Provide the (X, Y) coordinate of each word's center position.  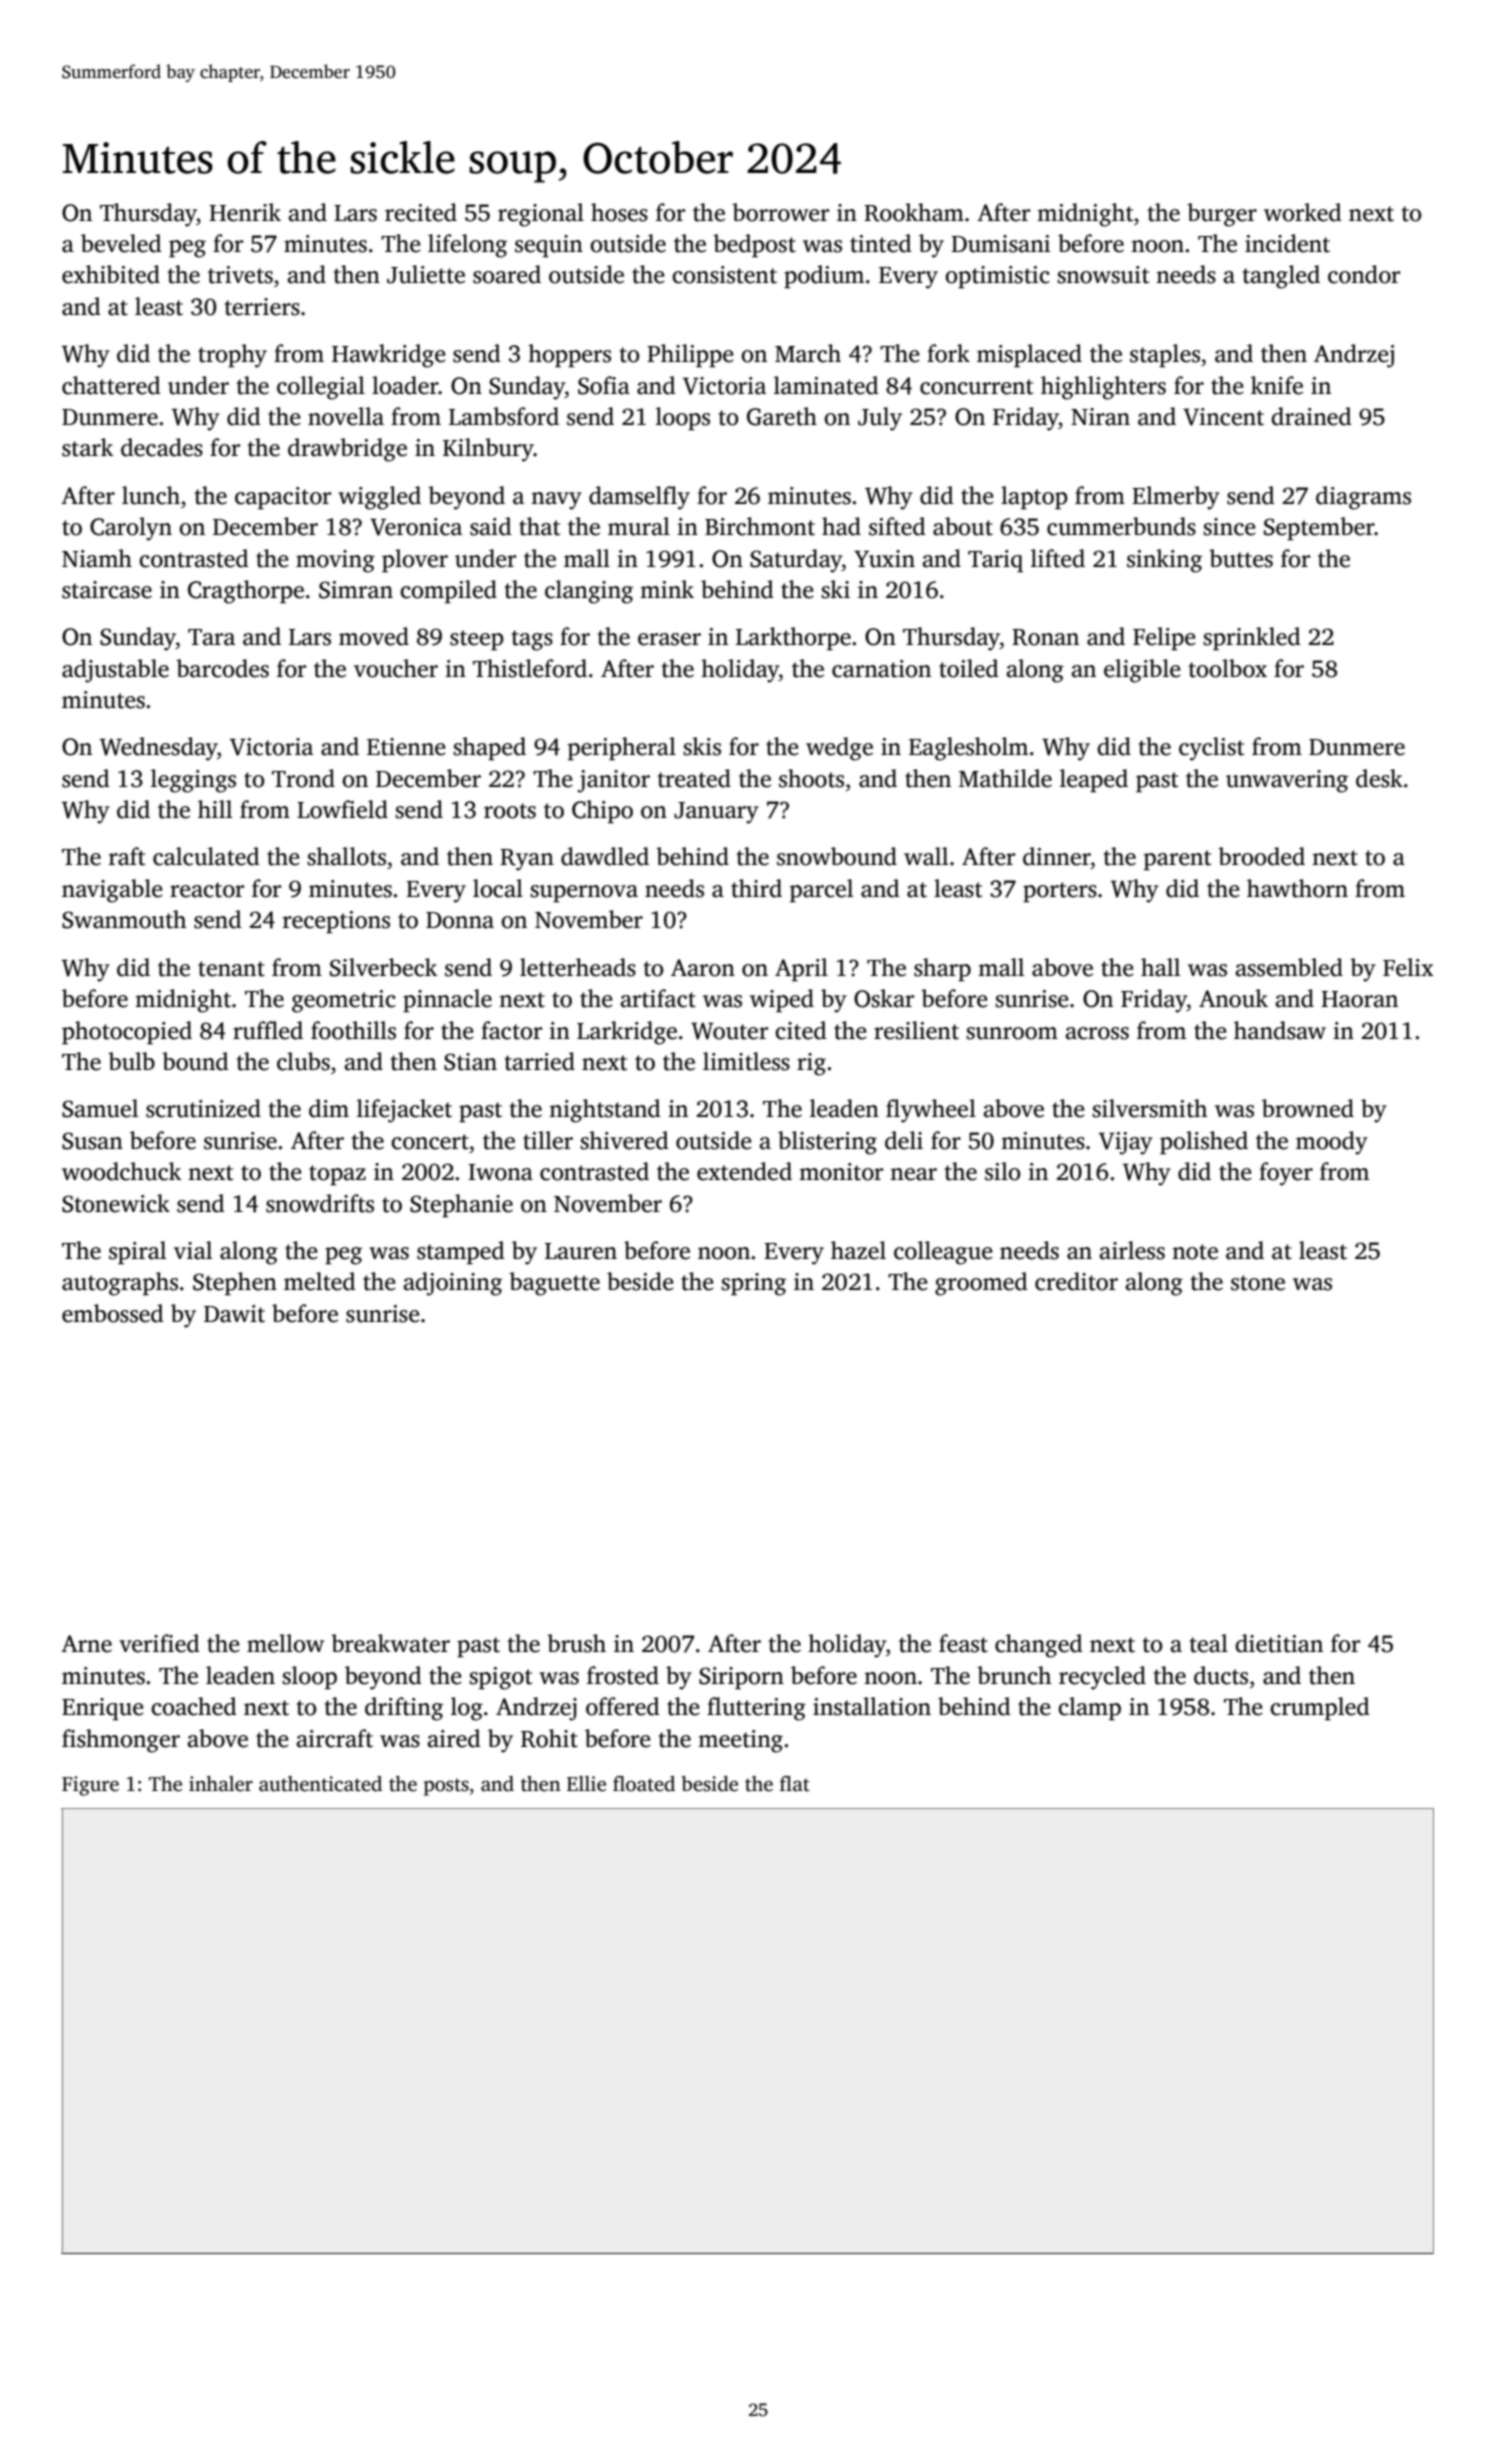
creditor (1076, 1281)
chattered (111, 385)
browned (1308, 1108)
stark (88, 447)
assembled (1289, 967)
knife (1277, 385)
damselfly (639, 498)
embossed (113, 1313)
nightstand (605, 1111)
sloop (309, 1678)
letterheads (578, 967)
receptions (336, 922)
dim (329, 1108)
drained (1311, 416)
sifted (897, 526)
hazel (858, 1250)
